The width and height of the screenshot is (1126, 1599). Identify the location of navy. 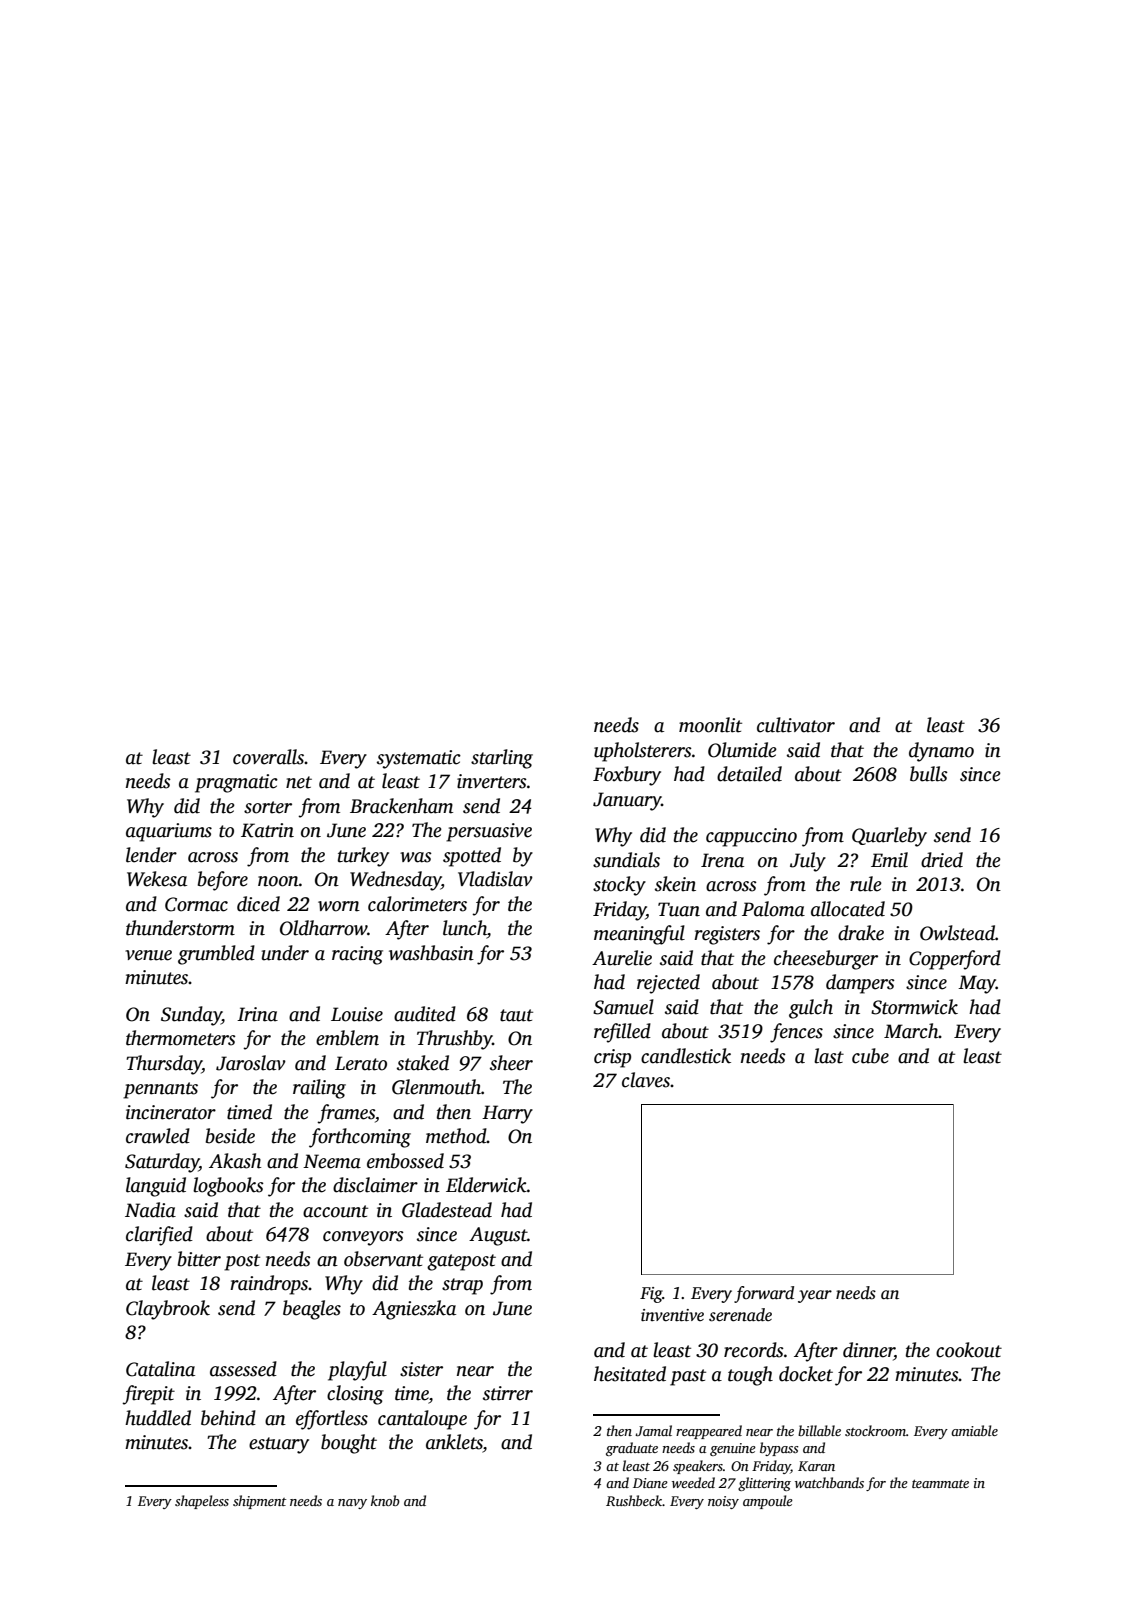
(352, 1504).
